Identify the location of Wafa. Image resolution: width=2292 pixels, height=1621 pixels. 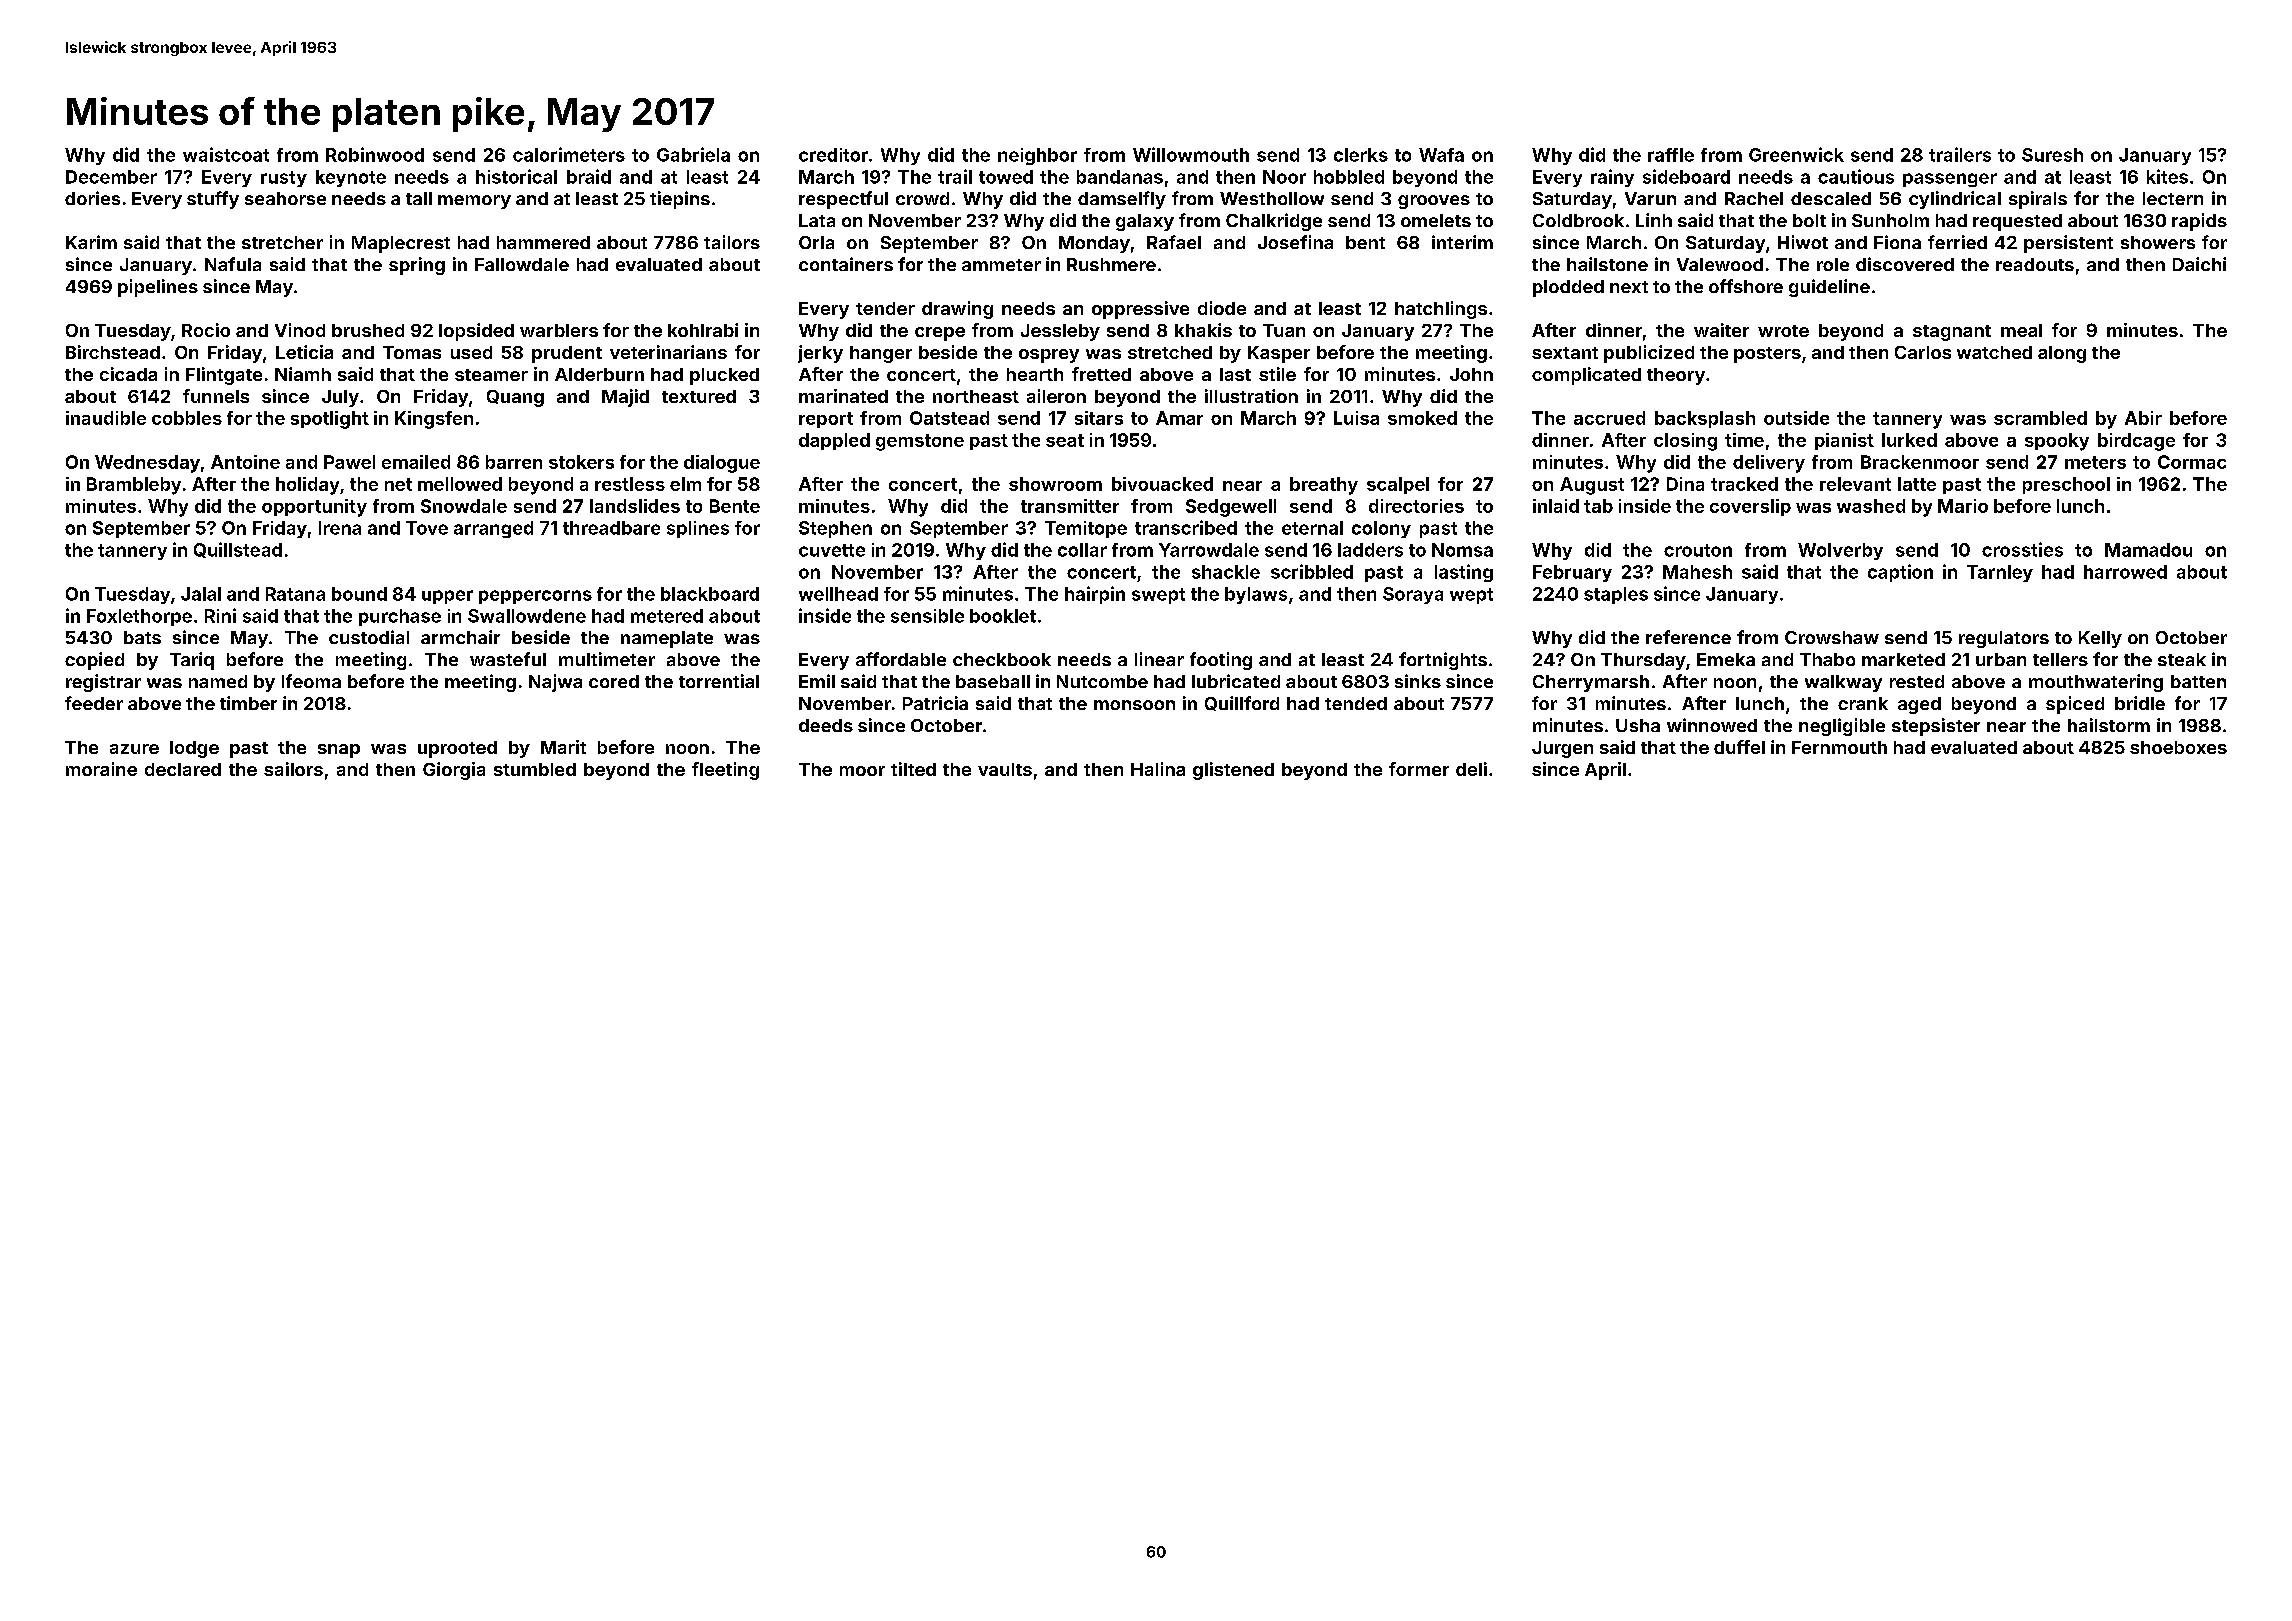
(1441, 155).
